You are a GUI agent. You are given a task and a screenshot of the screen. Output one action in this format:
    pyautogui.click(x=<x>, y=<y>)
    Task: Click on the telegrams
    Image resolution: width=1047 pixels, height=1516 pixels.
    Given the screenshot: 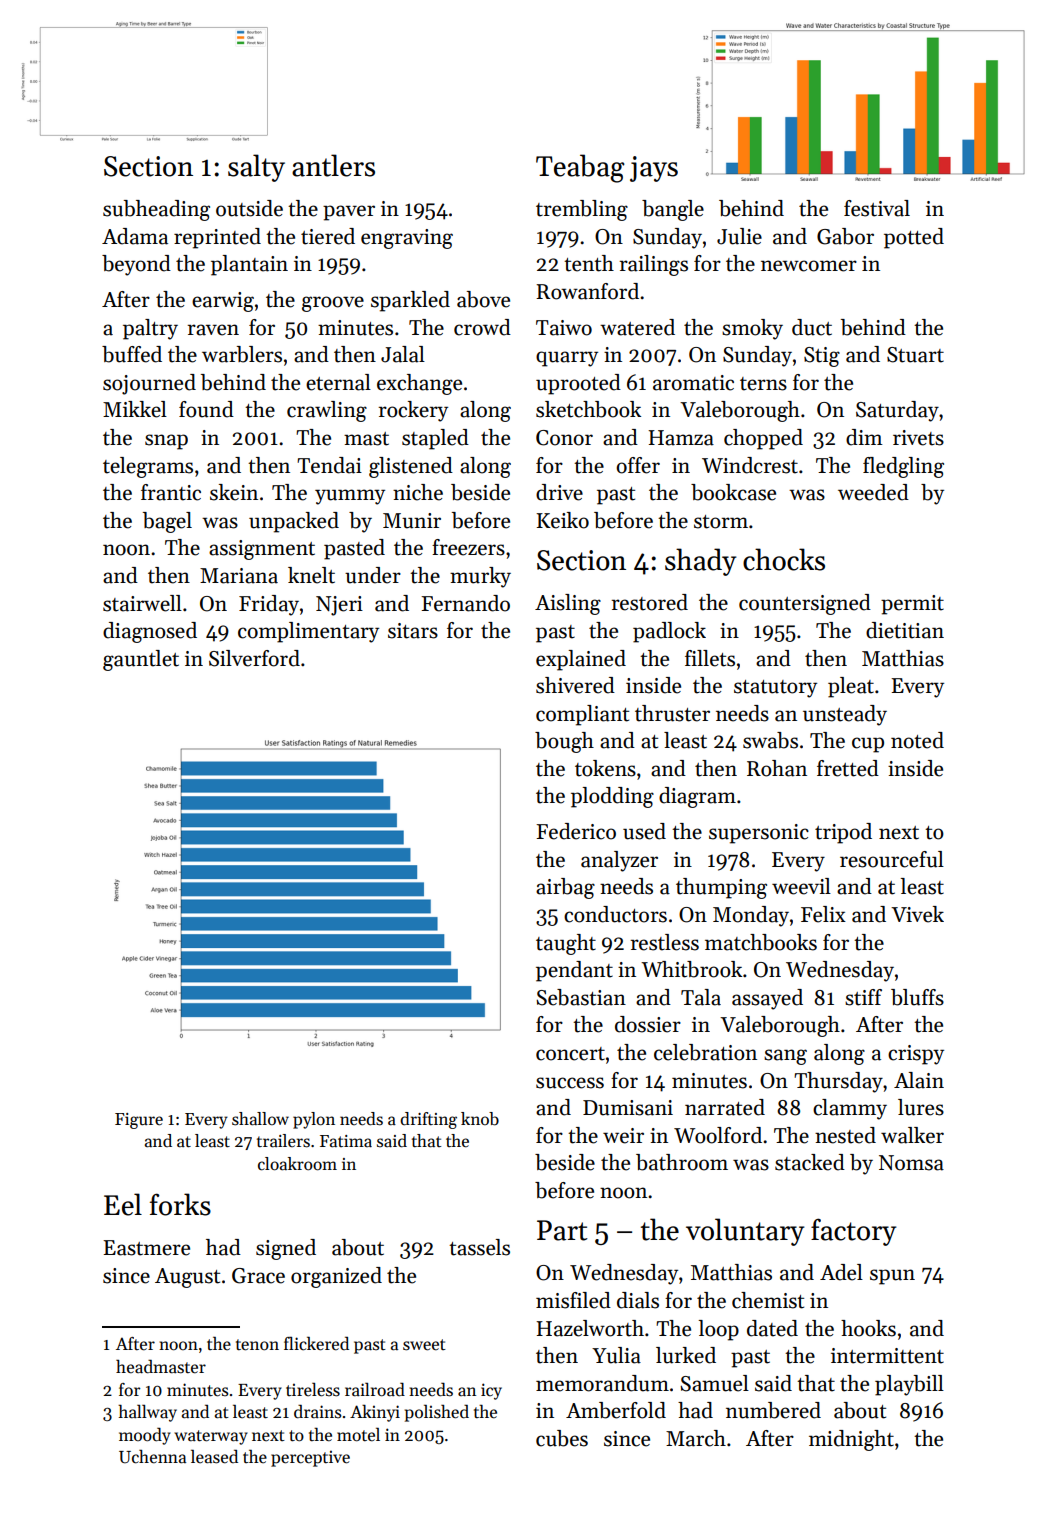 What is the action you would take?
    pyautogui.click(x=148, y=467)
